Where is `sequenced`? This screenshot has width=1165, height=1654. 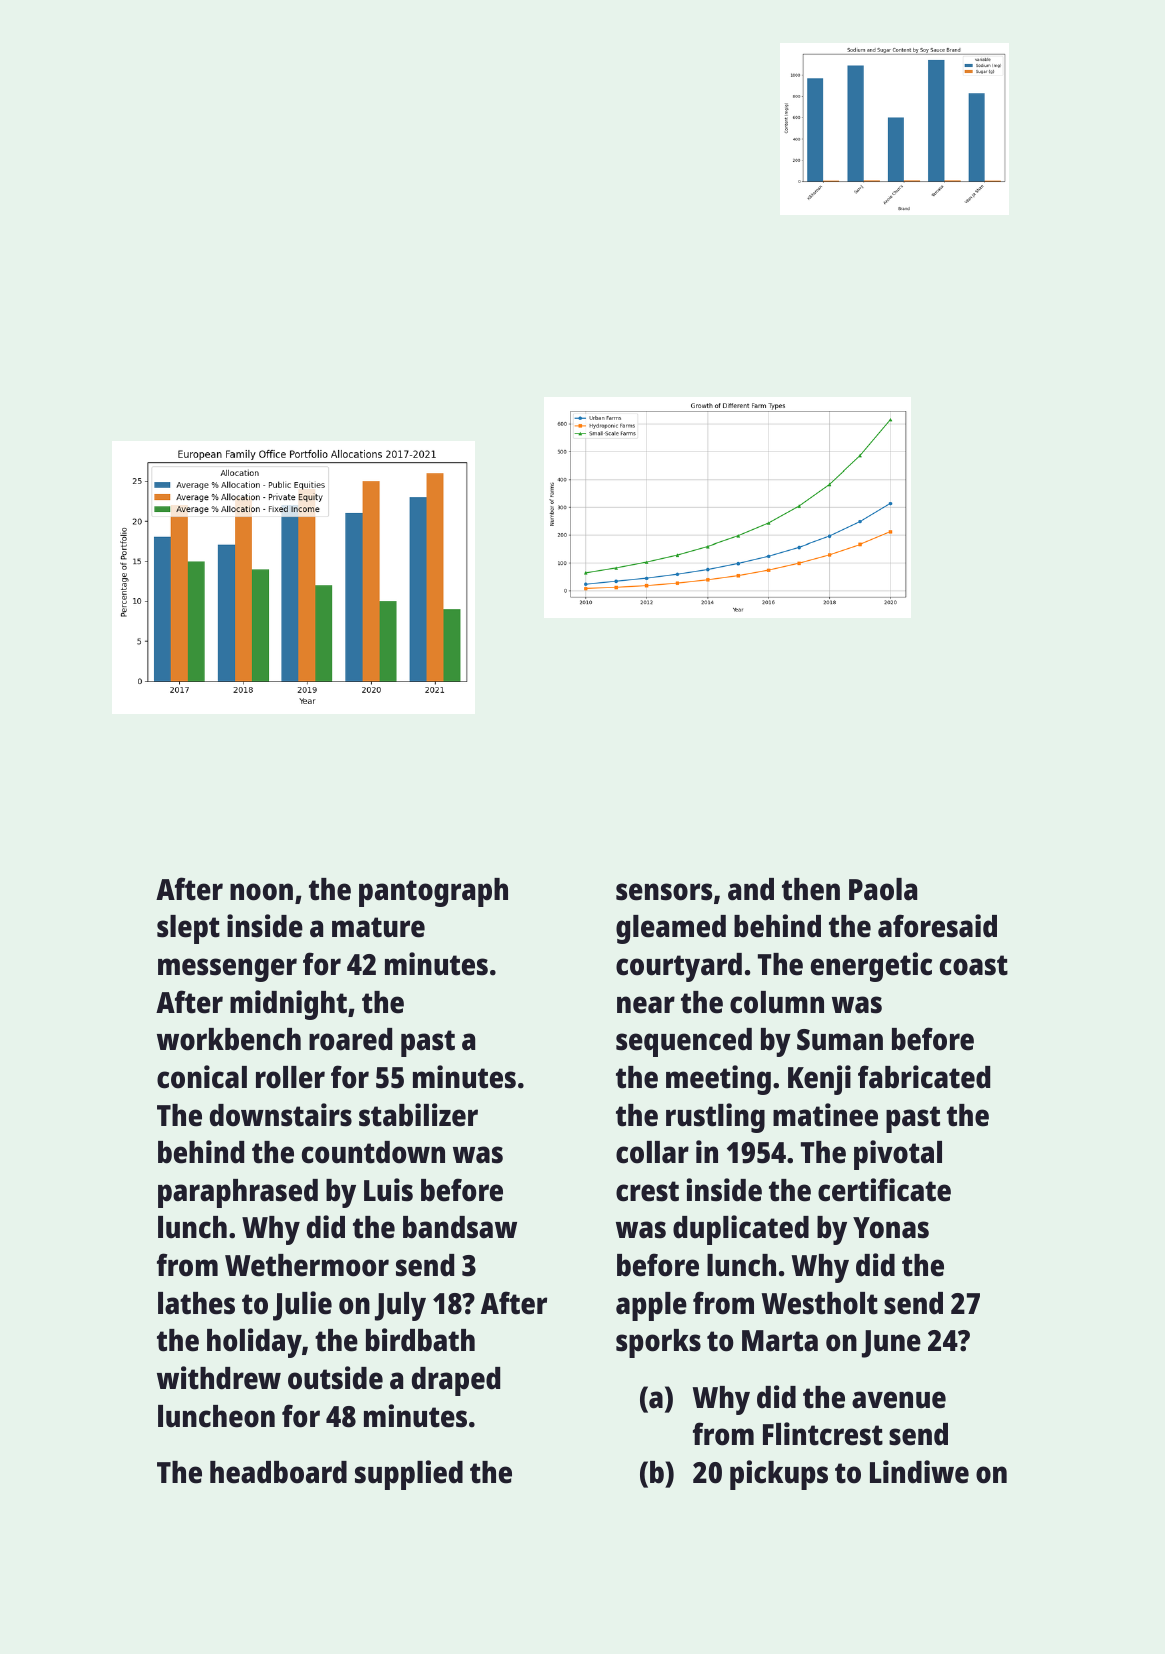
sequenced is located at coordinates (684, 1042).
